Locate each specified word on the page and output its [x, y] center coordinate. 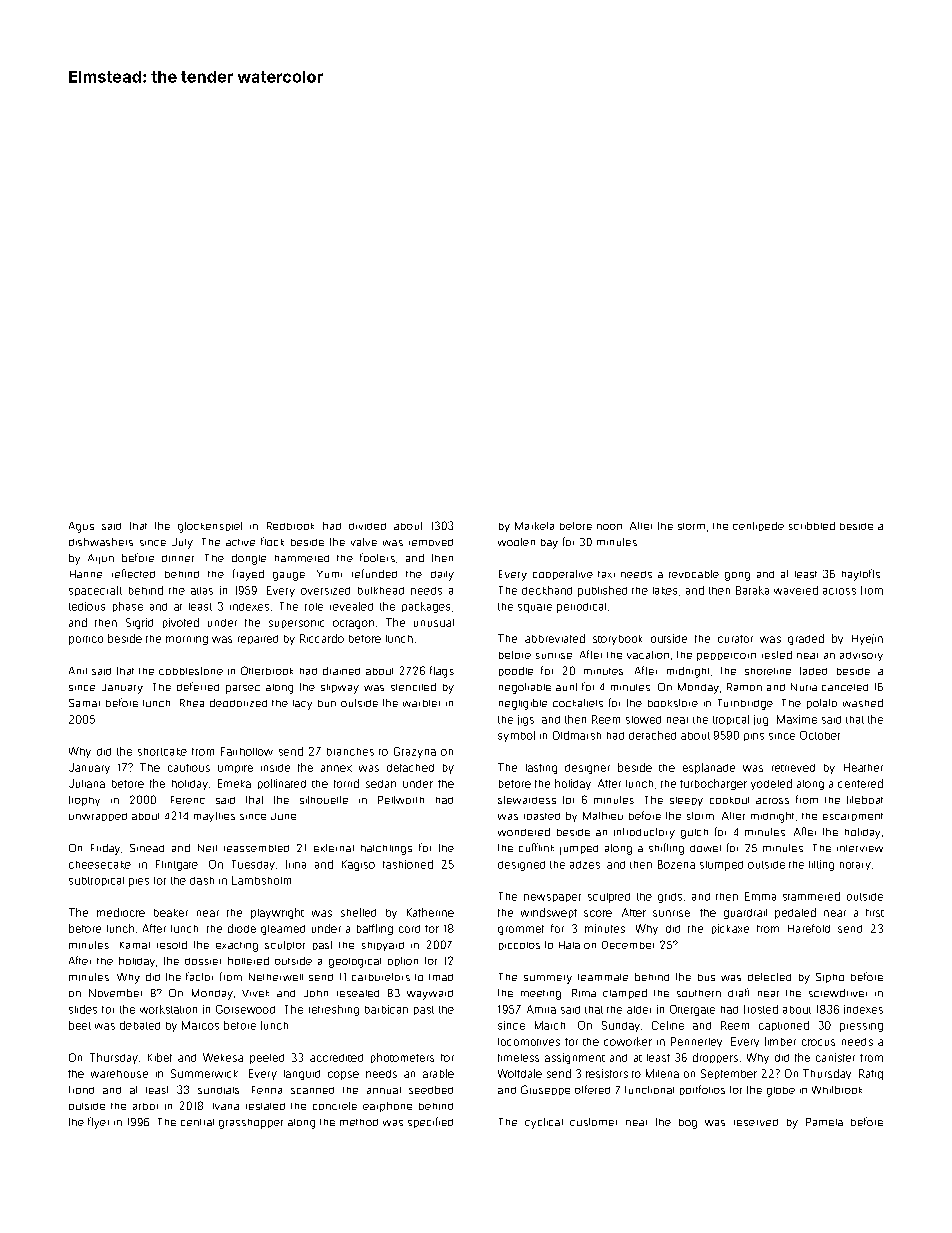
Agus [81, 527]
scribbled [812, 526]
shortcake [162, 752]
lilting [821, 865]
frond [81, 1090]
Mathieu [603, 816]
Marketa [534, 526]
